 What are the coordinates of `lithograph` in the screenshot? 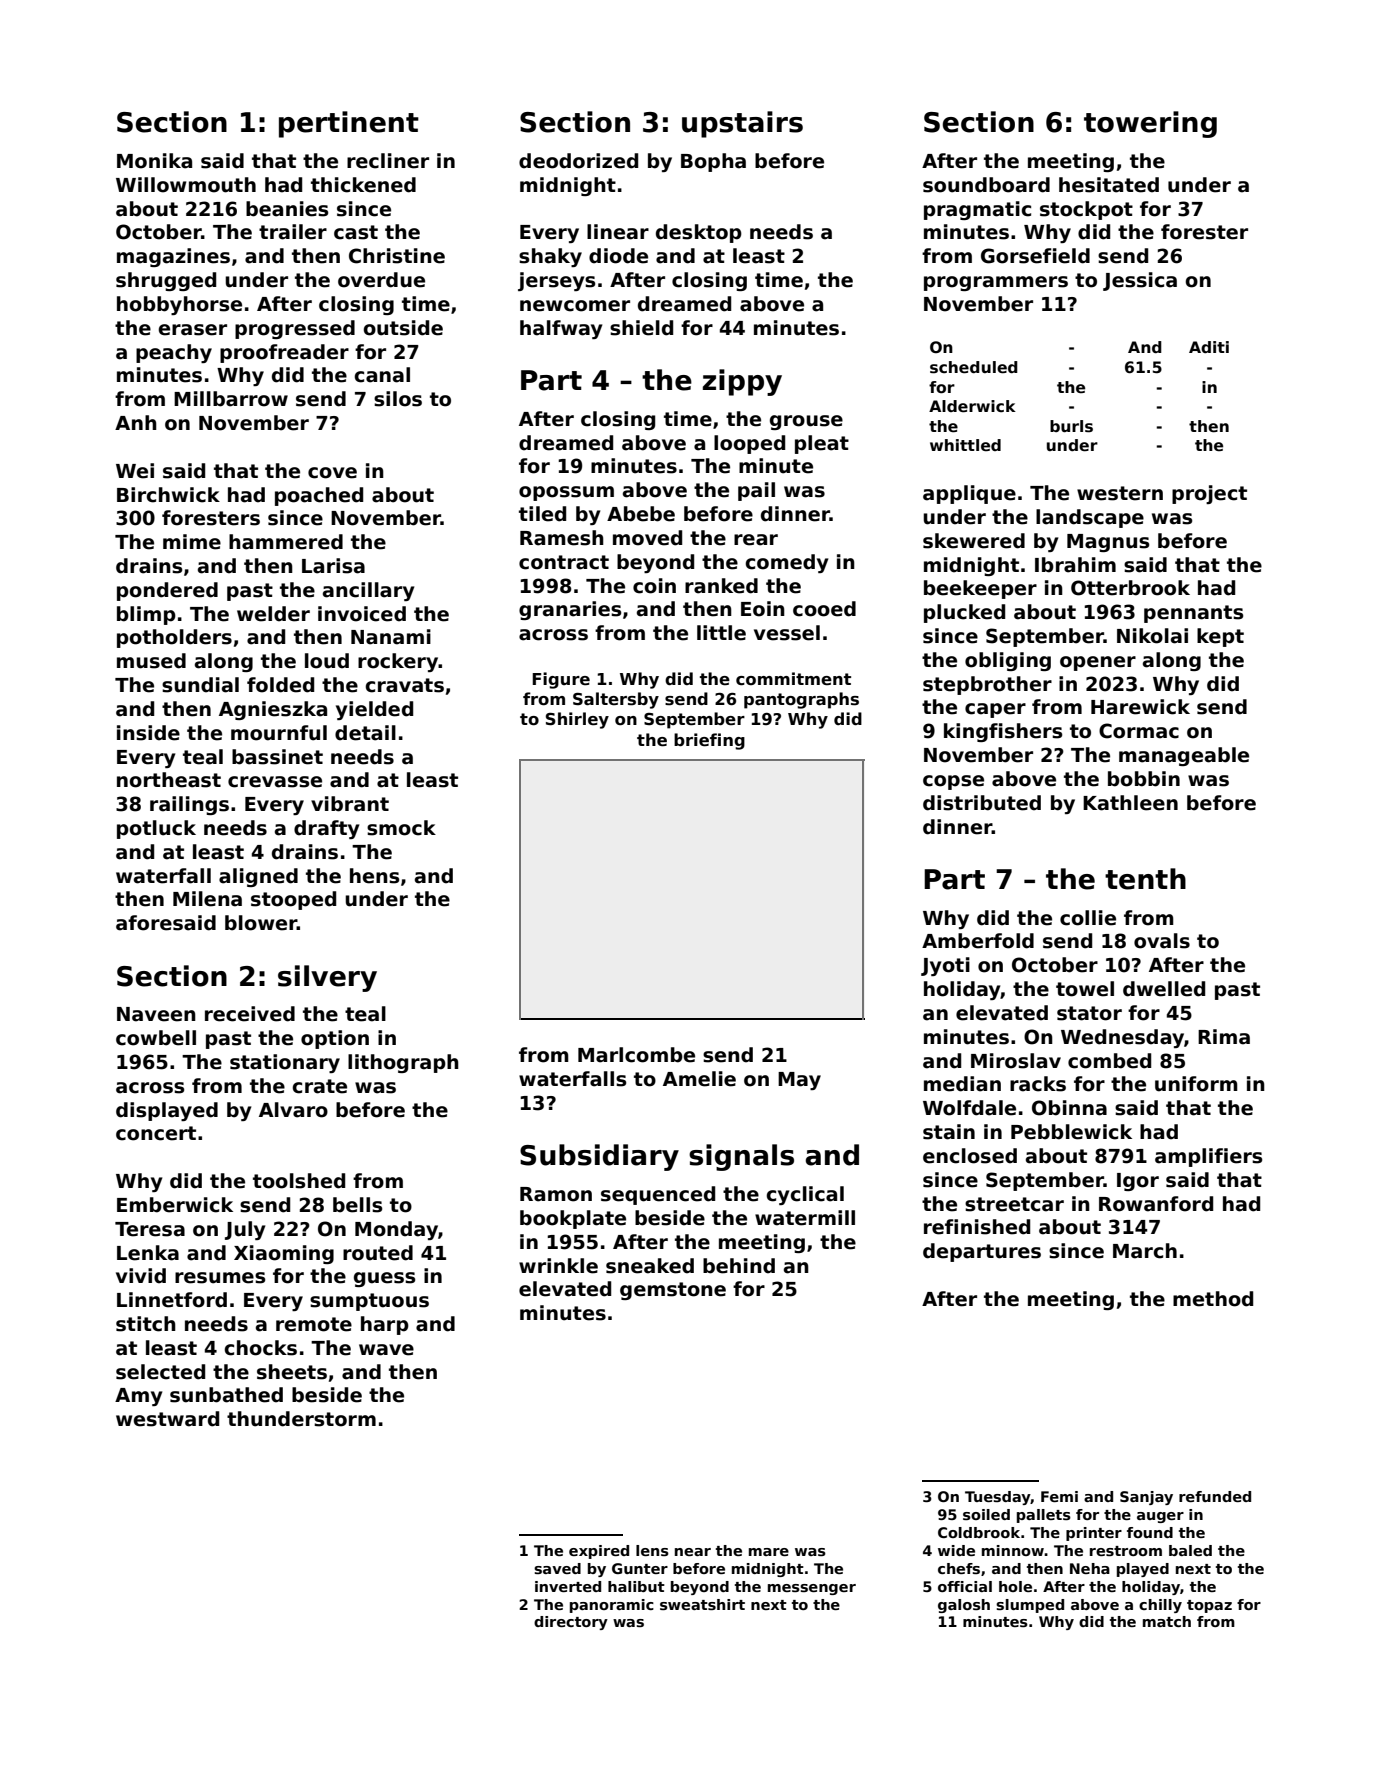 It's located at (403, 1063).
